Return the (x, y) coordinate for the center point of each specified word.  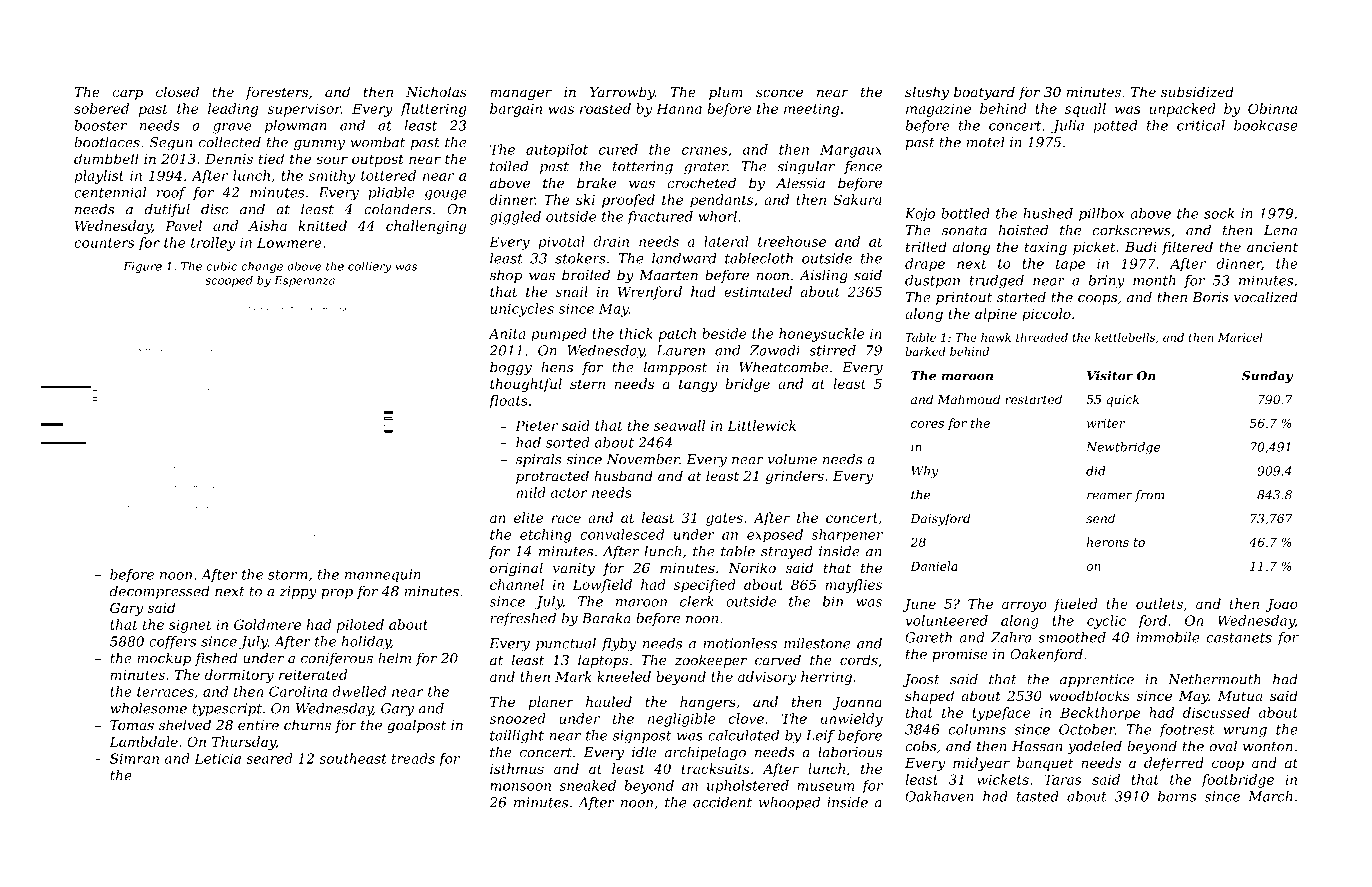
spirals (539, 460)
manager (521, 94)
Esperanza (304, 281)
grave (232, 128)
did (1096, 471)
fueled (1076, 605)
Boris (1210, 297)
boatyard (984, 93)
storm (287, 575)
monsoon (520, 787)
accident (722, 802)
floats (508, 402)
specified (705, 586)
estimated (758, 291)
